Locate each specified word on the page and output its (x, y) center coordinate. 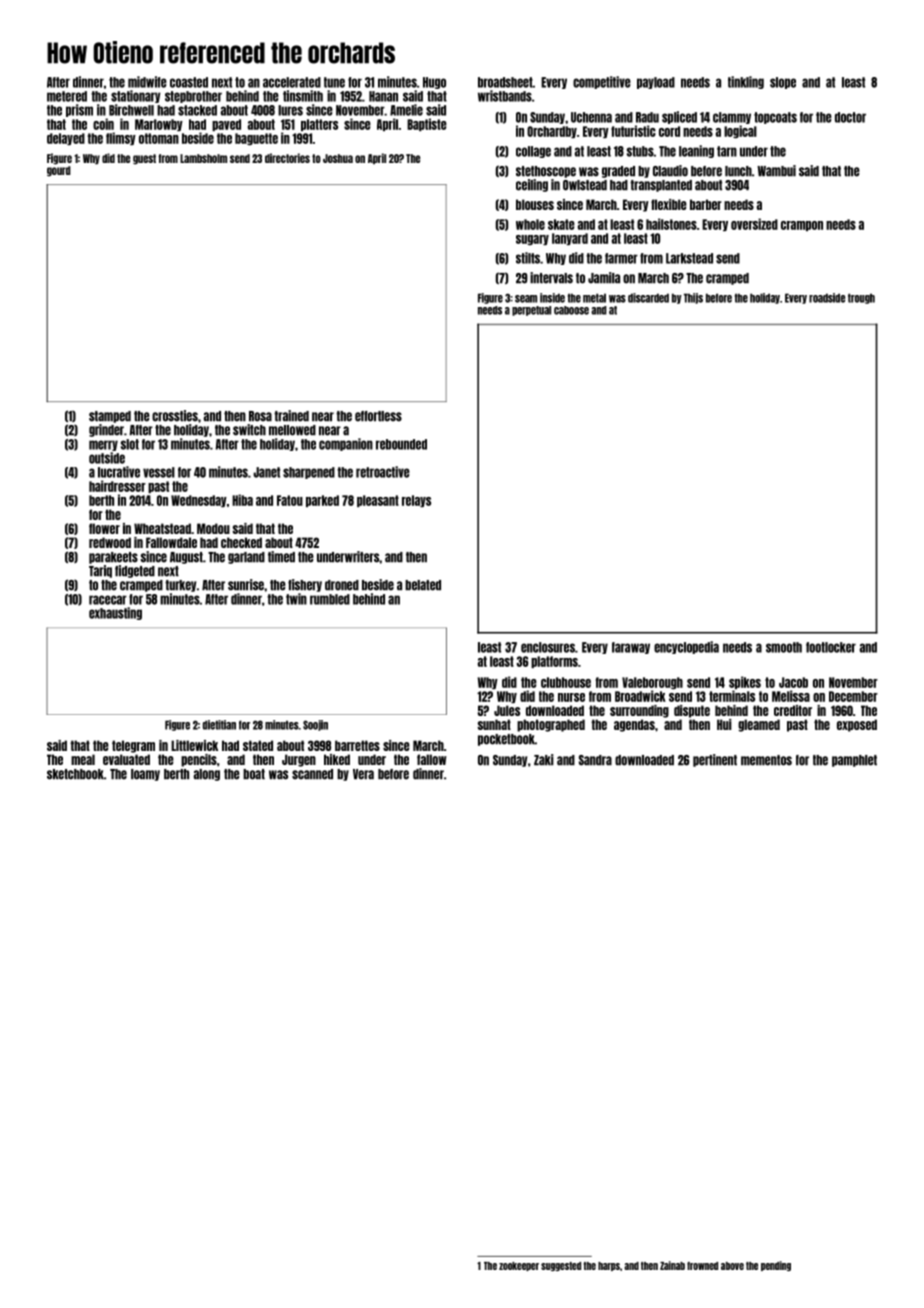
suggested (561, 1266)
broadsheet (505, 82)
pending (776, 1266)
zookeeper (519, 1266)
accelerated (292, 82)
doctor (850, 117)
